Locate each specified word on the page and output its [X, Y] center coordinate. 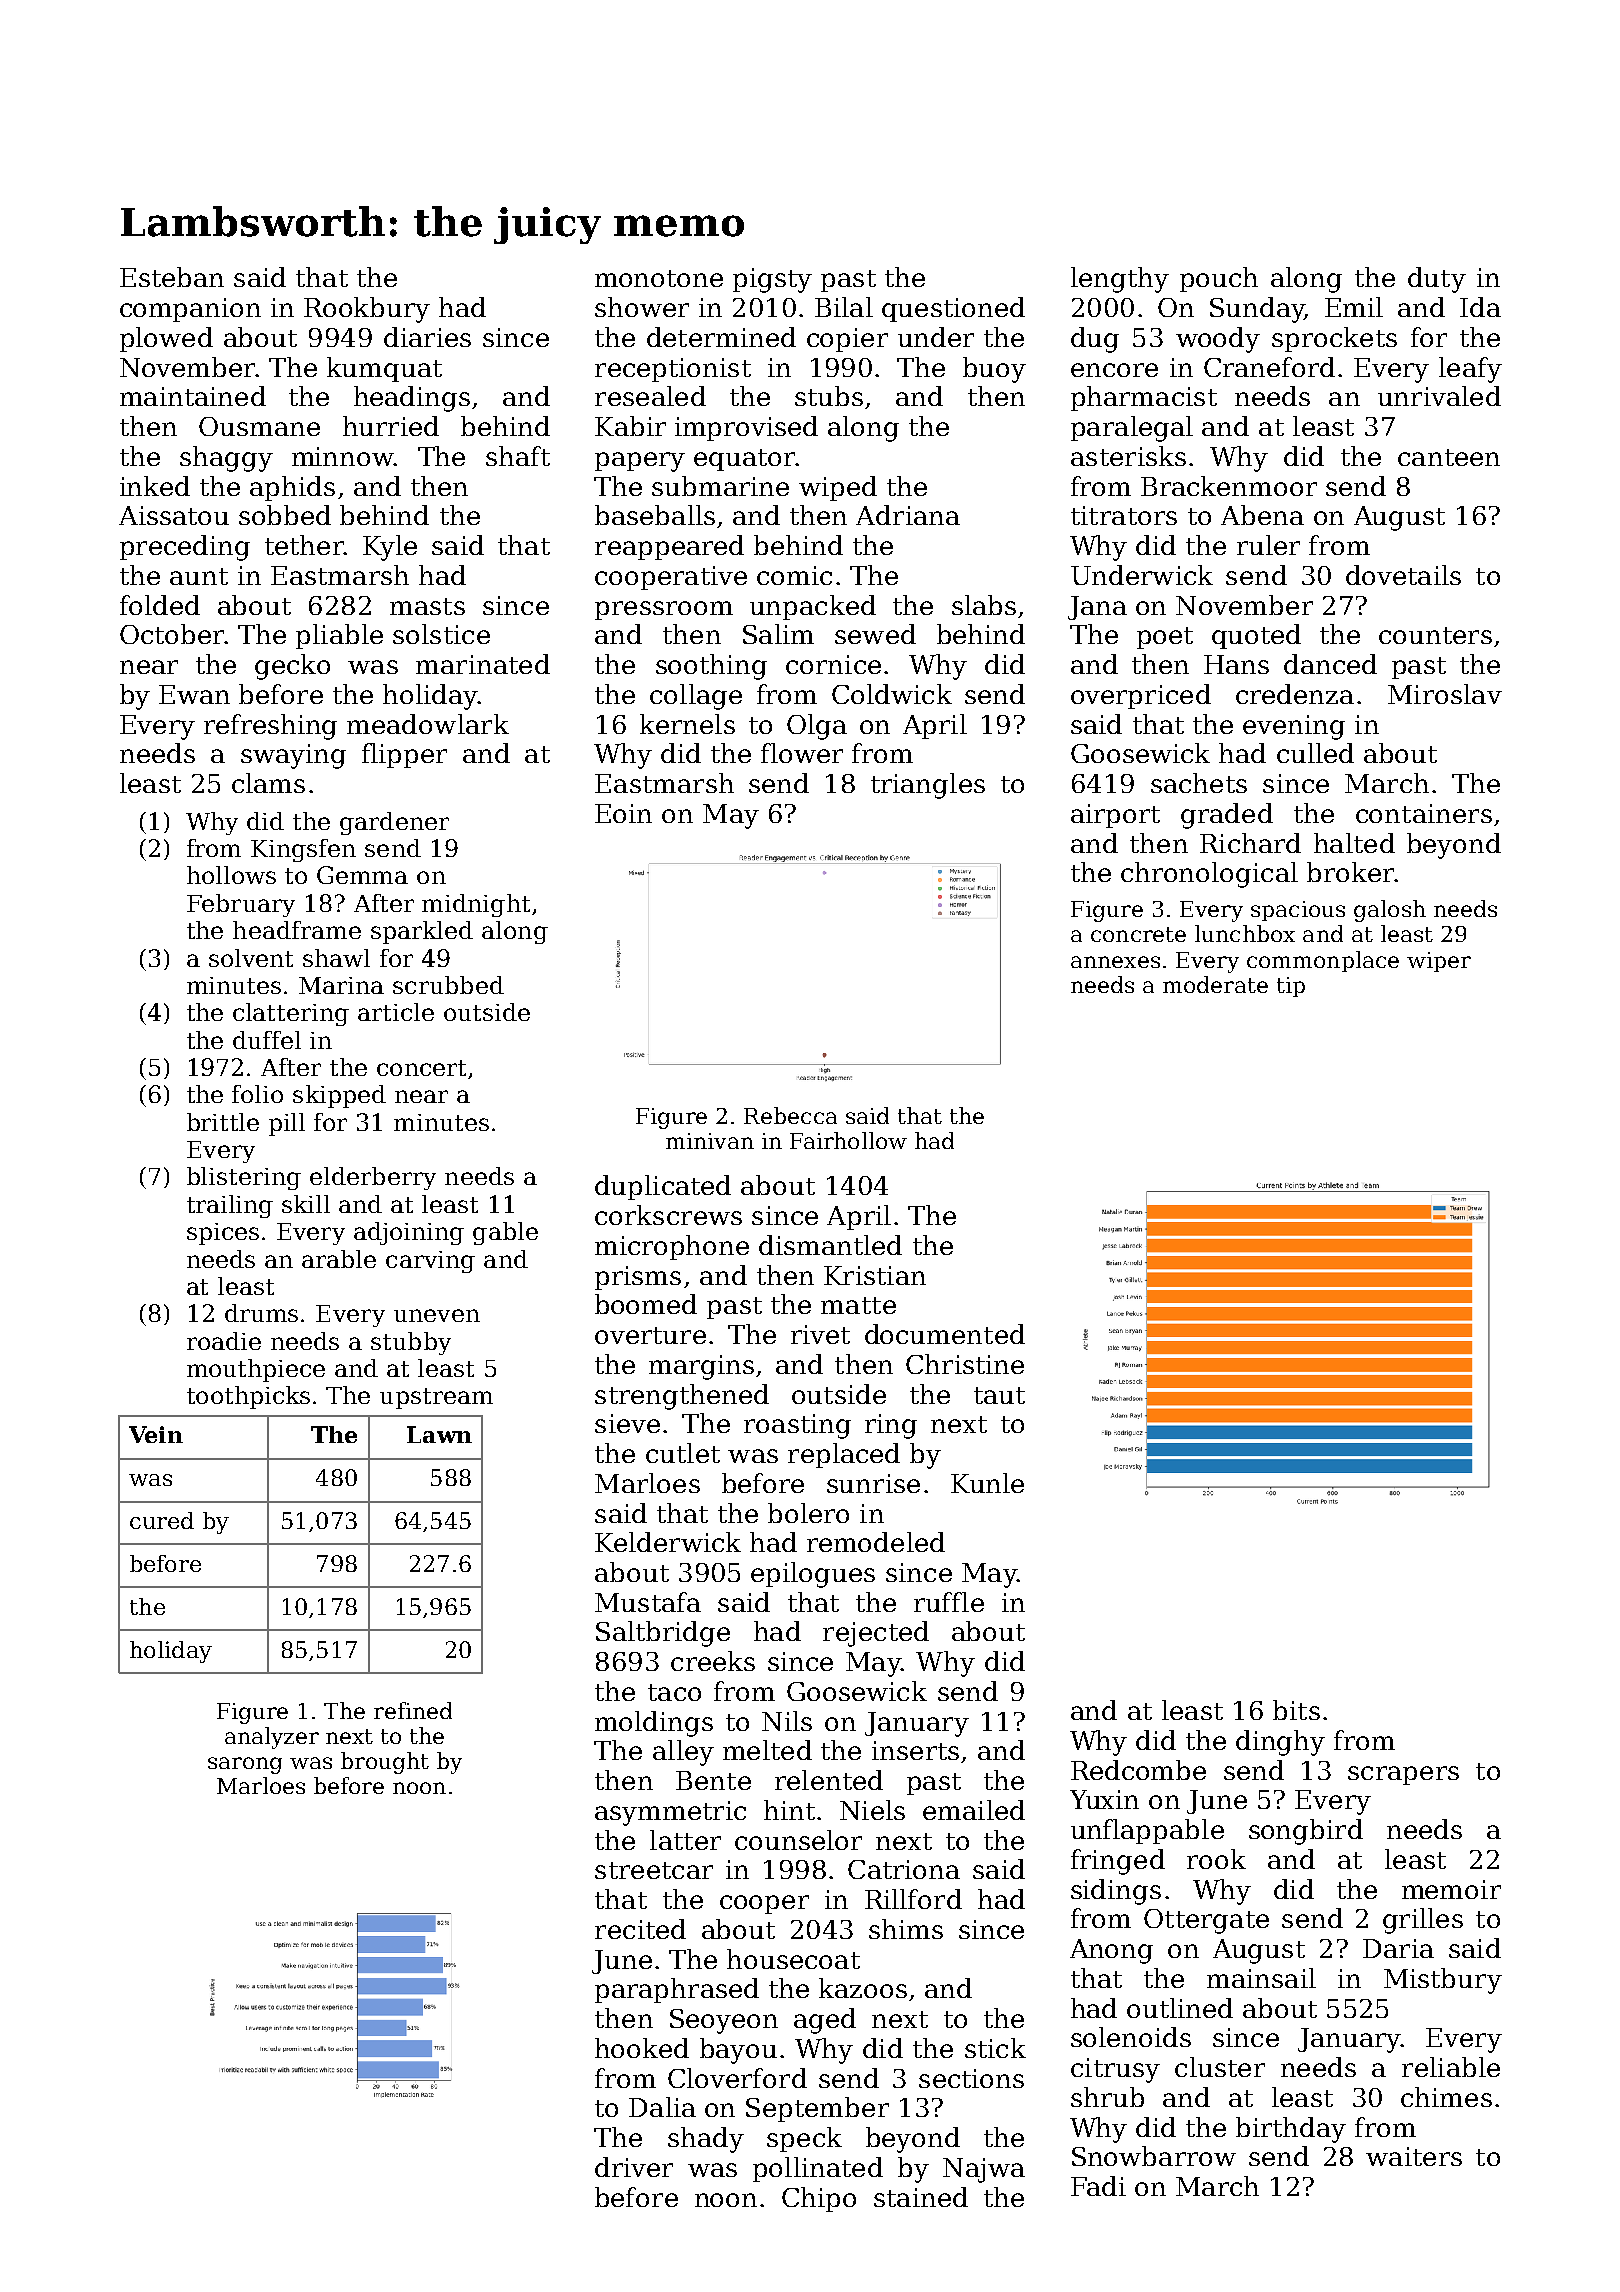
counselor [798, 1840]
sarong [245, 1765]
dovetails [1403, 575]
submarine [720, 486]
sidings [1116, 1892]
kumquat [384, 369]
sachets [1199, 783]
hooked [642, 2048]
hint [789, 1810]
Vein [156, 1434]
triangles [928, 786]
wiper [1439, 962]
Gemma [362, 875]
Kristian [875, 1275]
